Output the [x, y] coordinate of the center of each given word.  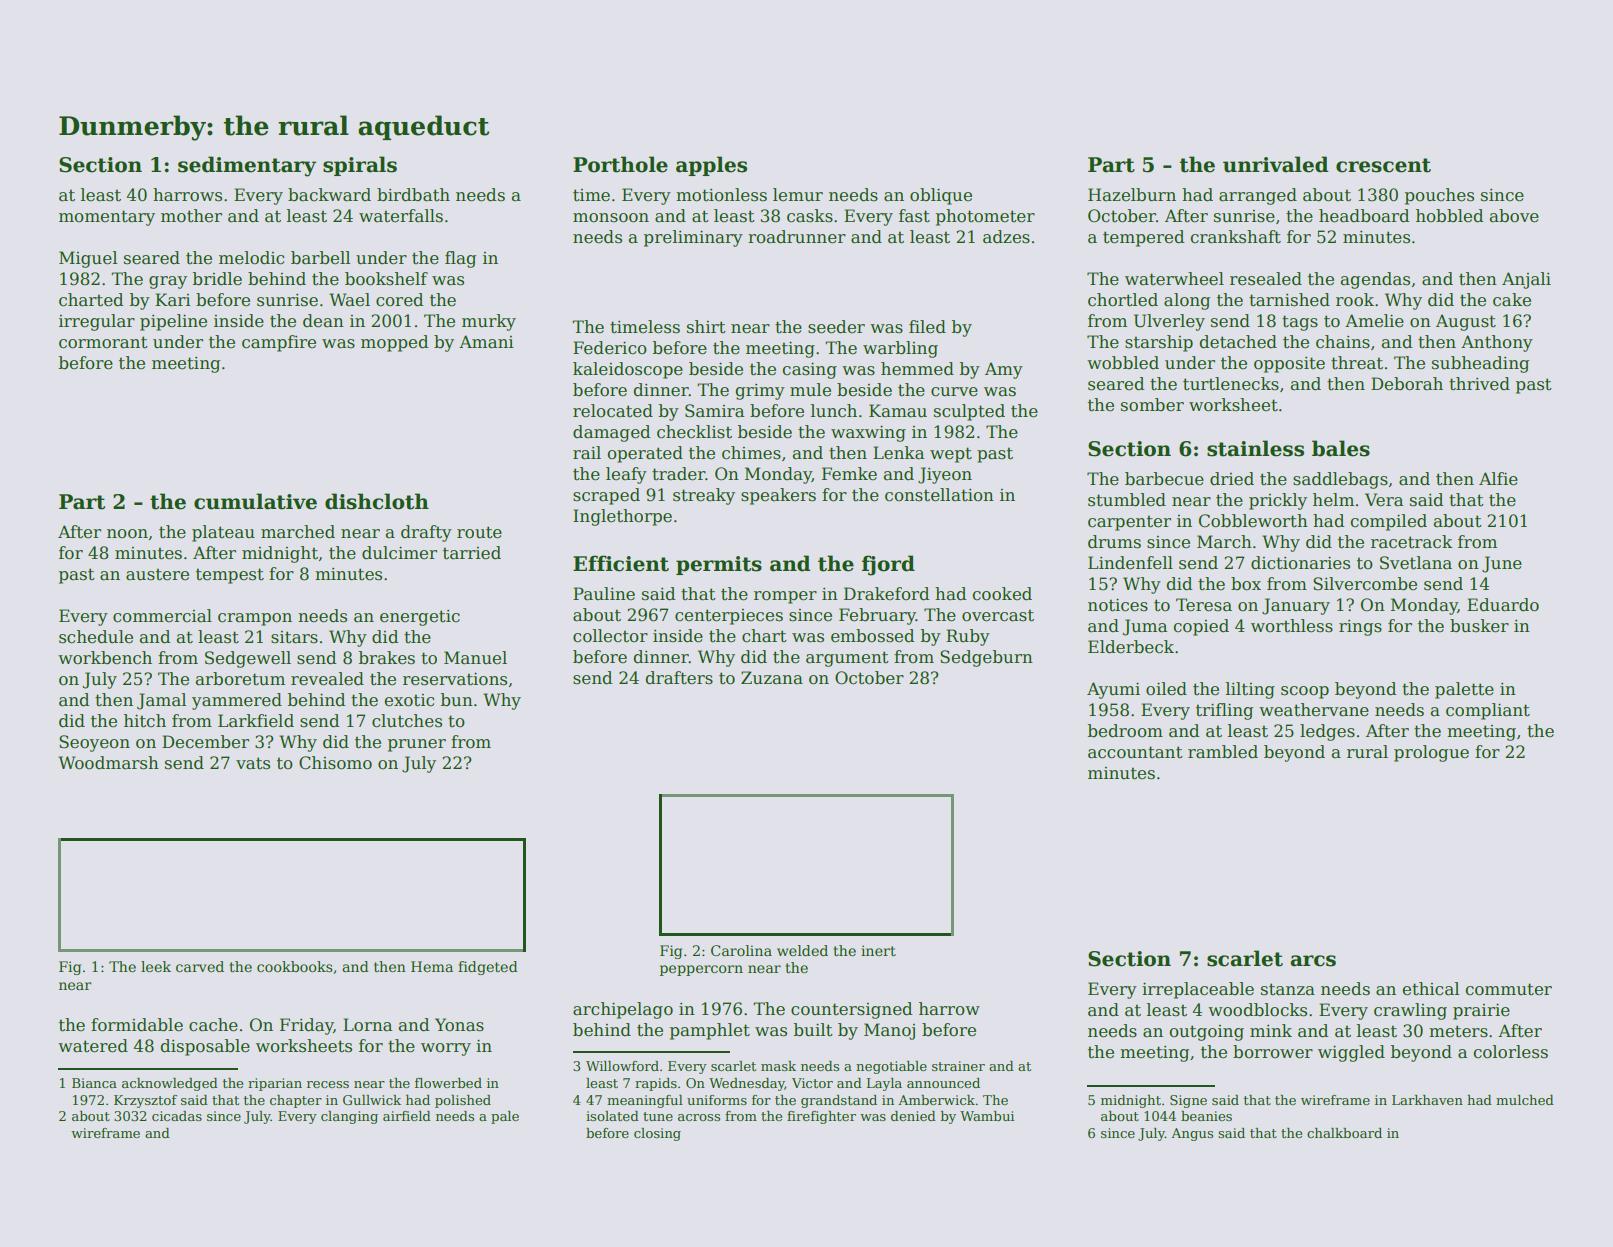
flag [460, 259]
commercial [162, 616]
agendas [1375, 280]
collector [610, 636]
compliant [1488, 711]
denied [913, 1116]
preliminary [693, 238]
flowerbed [448, 1083]
